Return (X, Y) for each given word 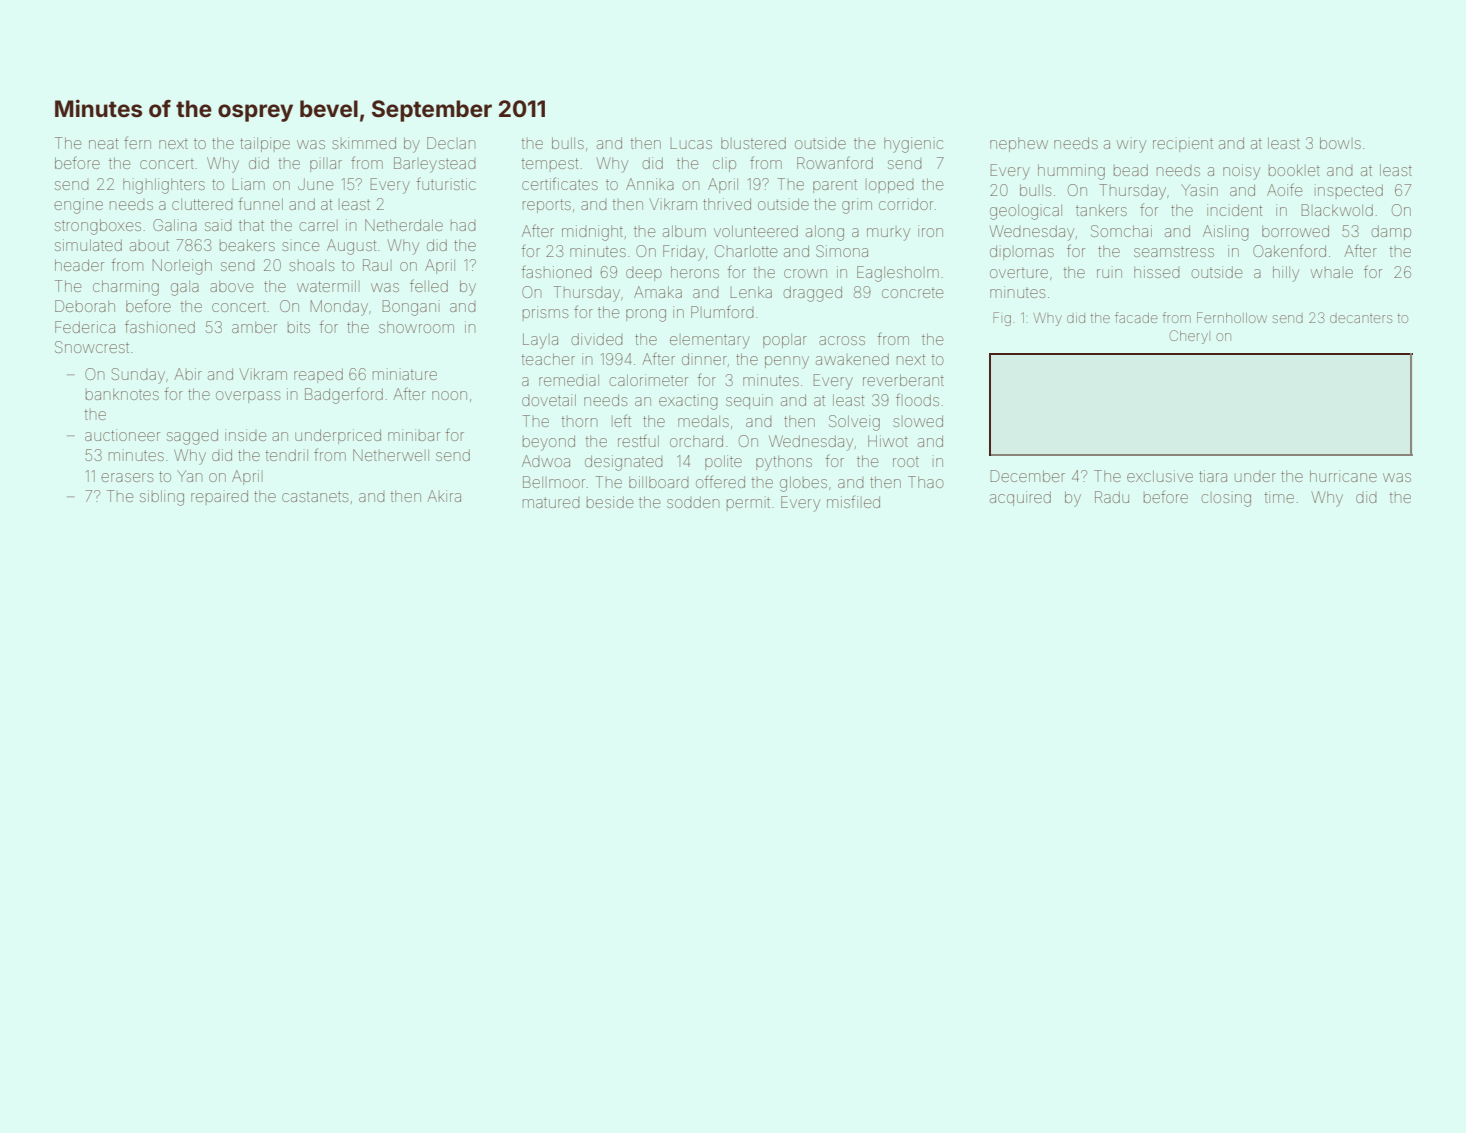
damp (1391, 232)
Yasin (1199, 190)
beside (610, 502)
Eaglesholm (898, 274)
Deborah (85, 306)
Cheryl (1189, 337)
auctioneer (122, 435)
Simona (842, 251)
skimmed (364, 143)
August (351, 247)
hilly (1286, 274)
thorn (579, 422)
